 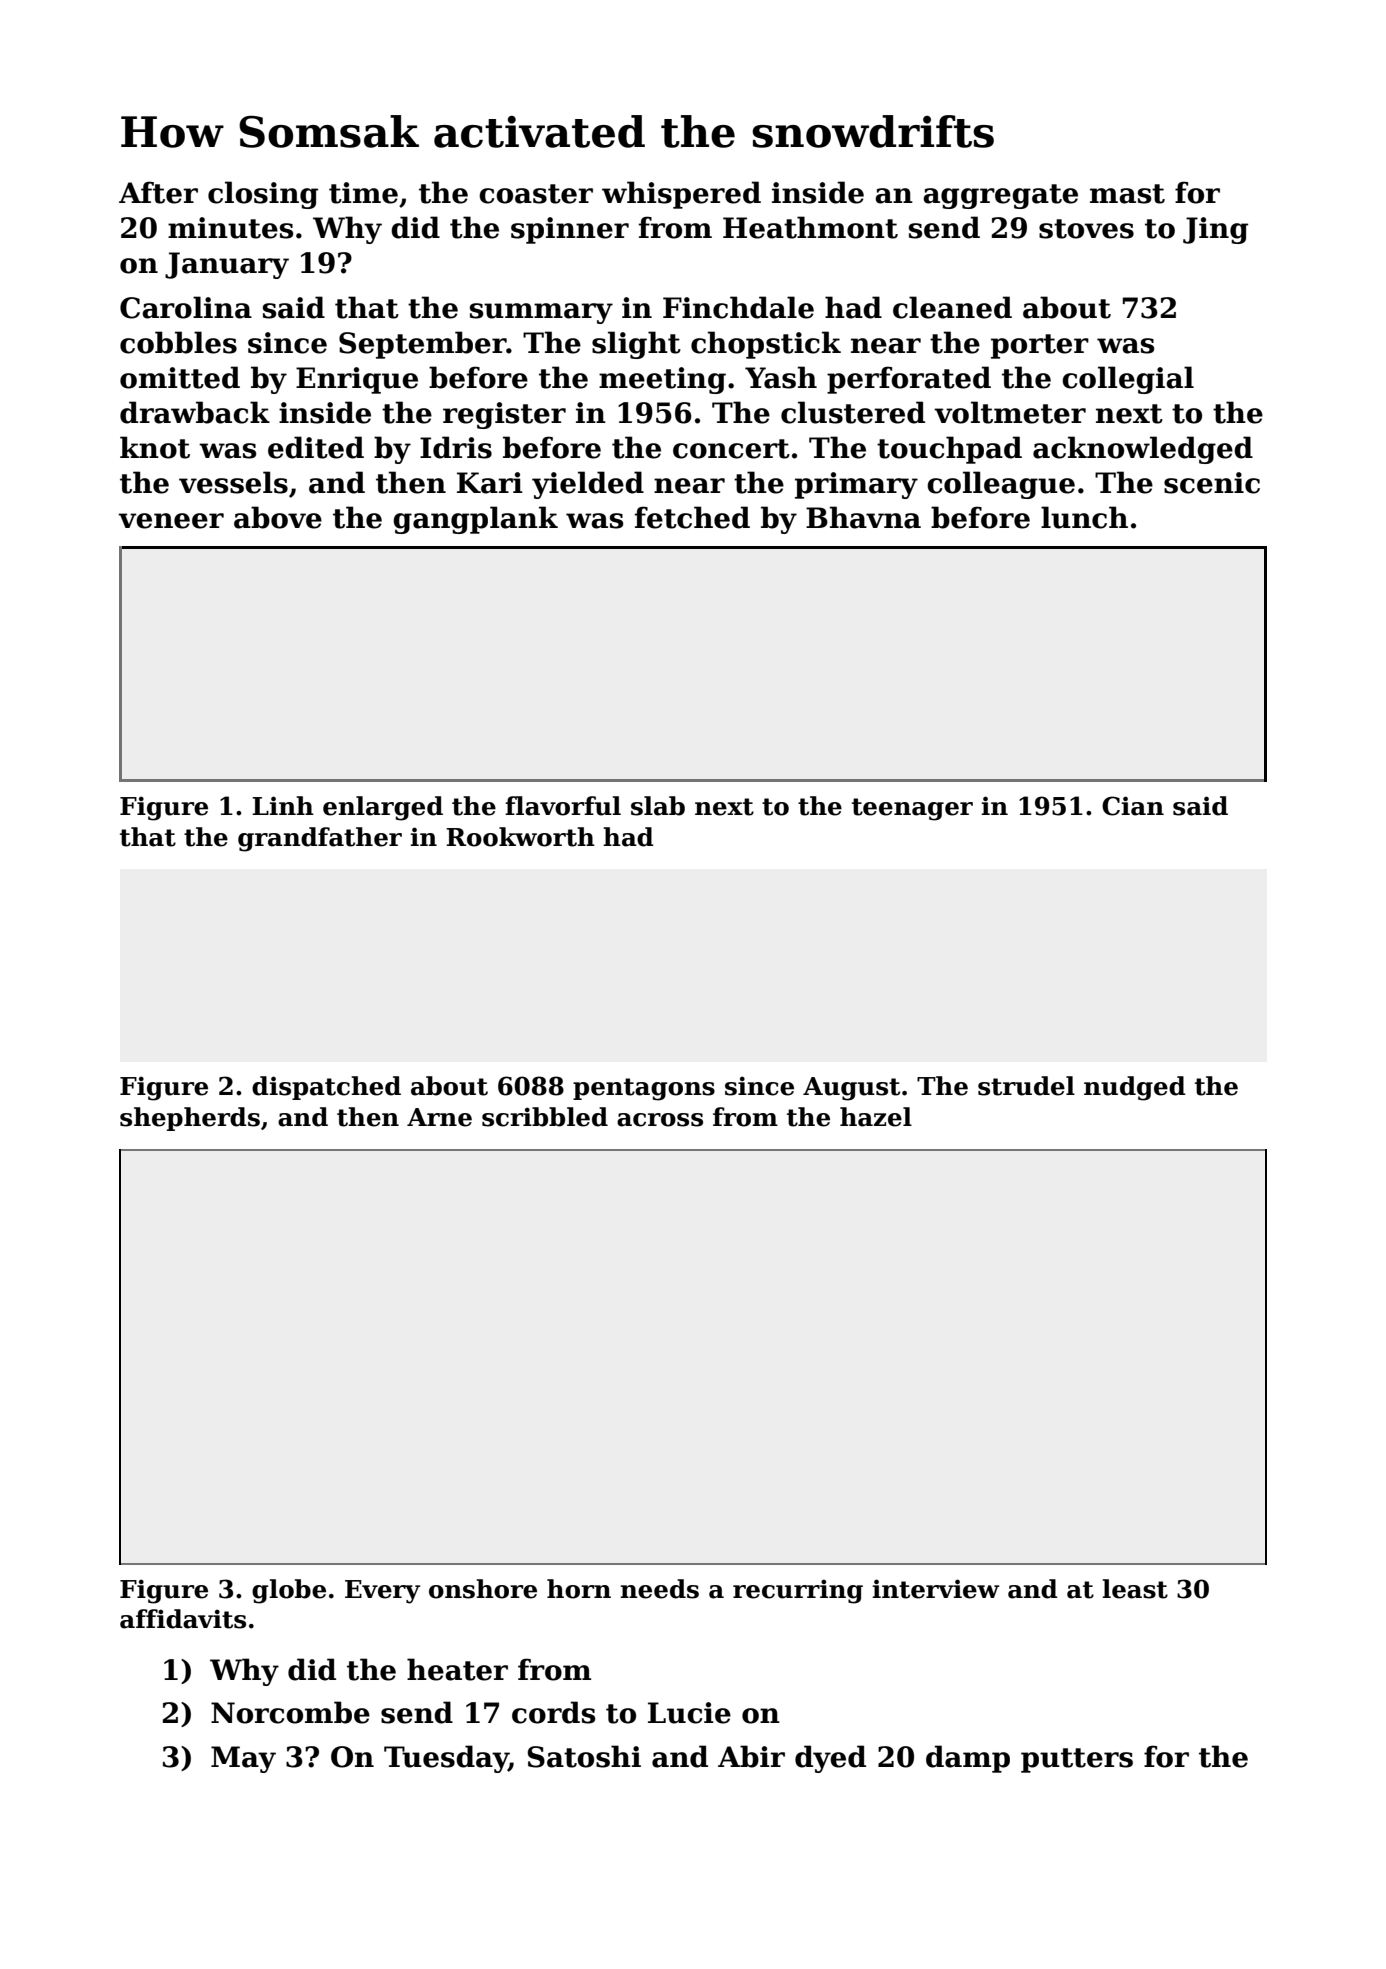 What do you see at coordinates (363, 193) in the screenshot?
I see `time` at bounding box center [363, 193].
